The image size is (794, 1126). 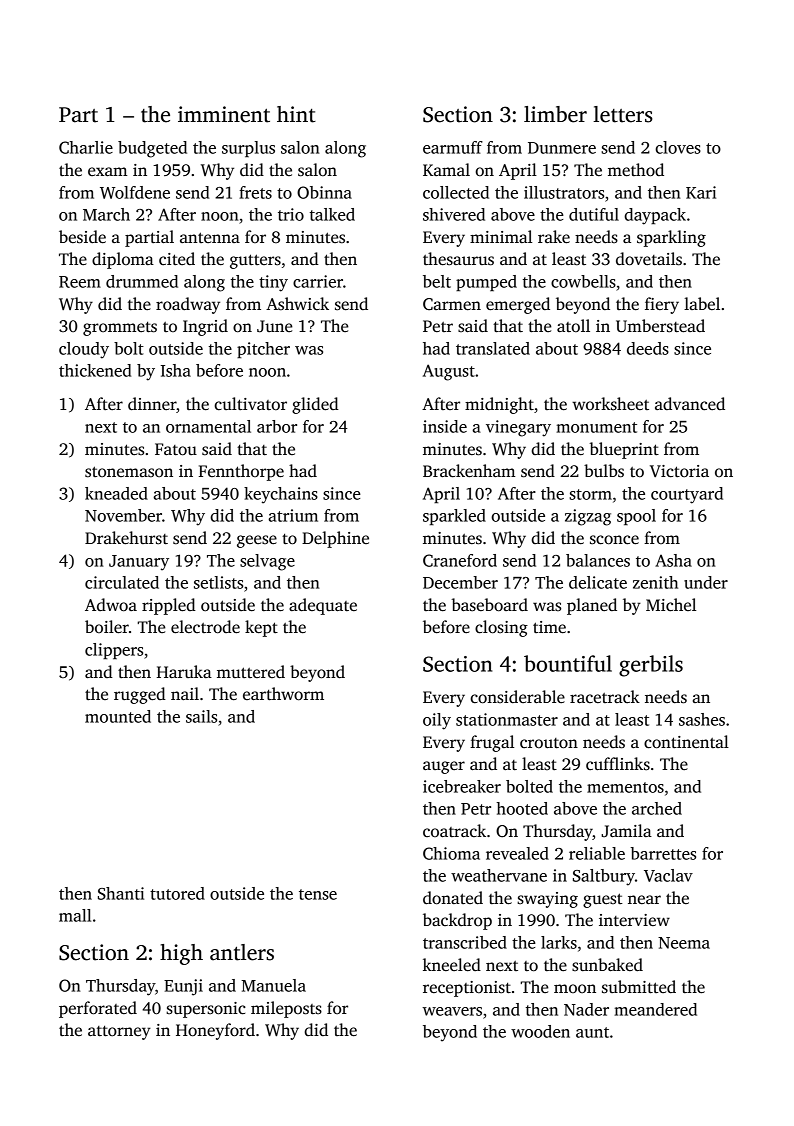 What do you see at coordinates (555, 114) in the screenshot?
I see `limber` at bounding box center [555, 114].
